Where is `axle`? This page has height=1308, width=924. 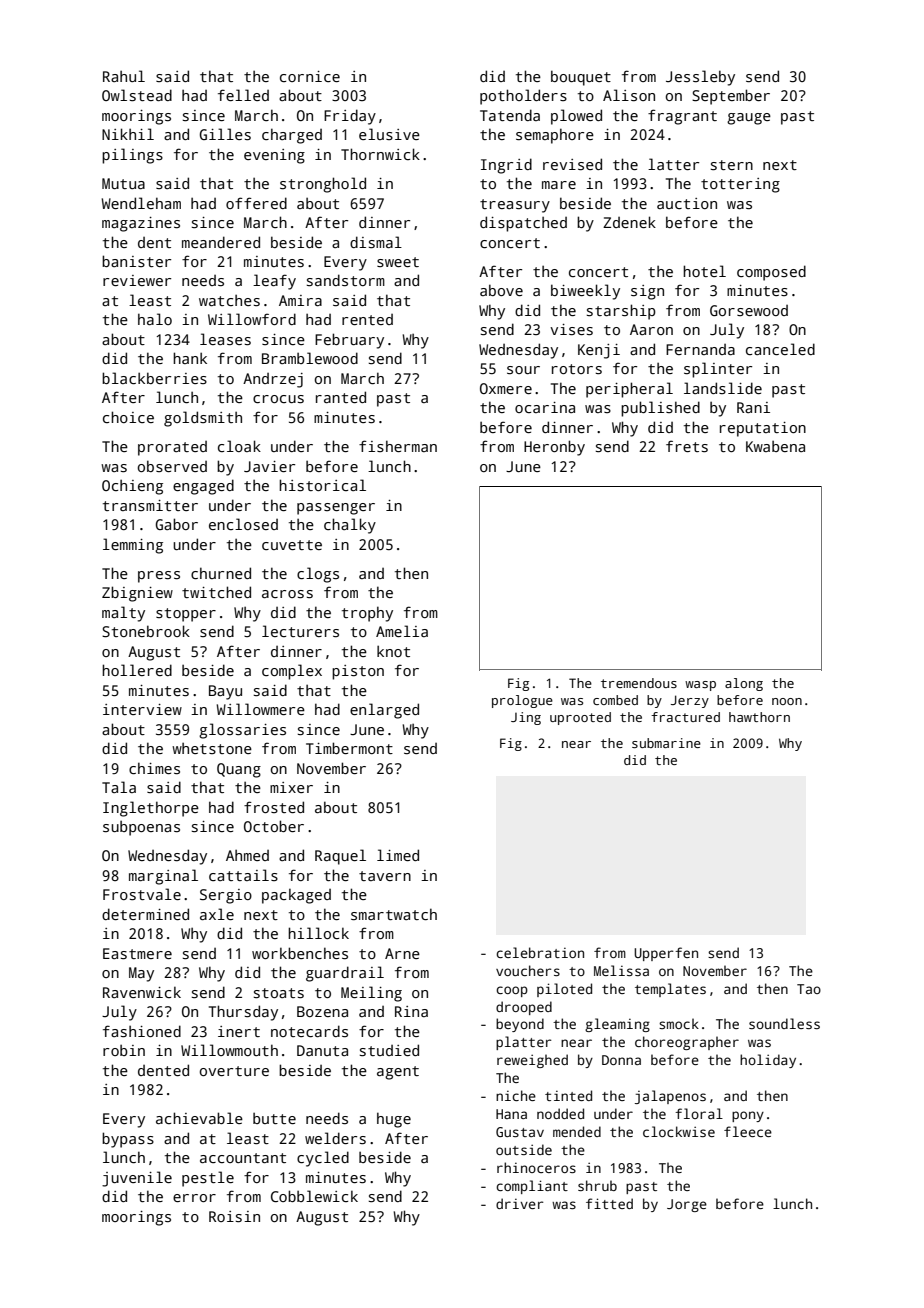 axle is located at coordinates (217, 914).
